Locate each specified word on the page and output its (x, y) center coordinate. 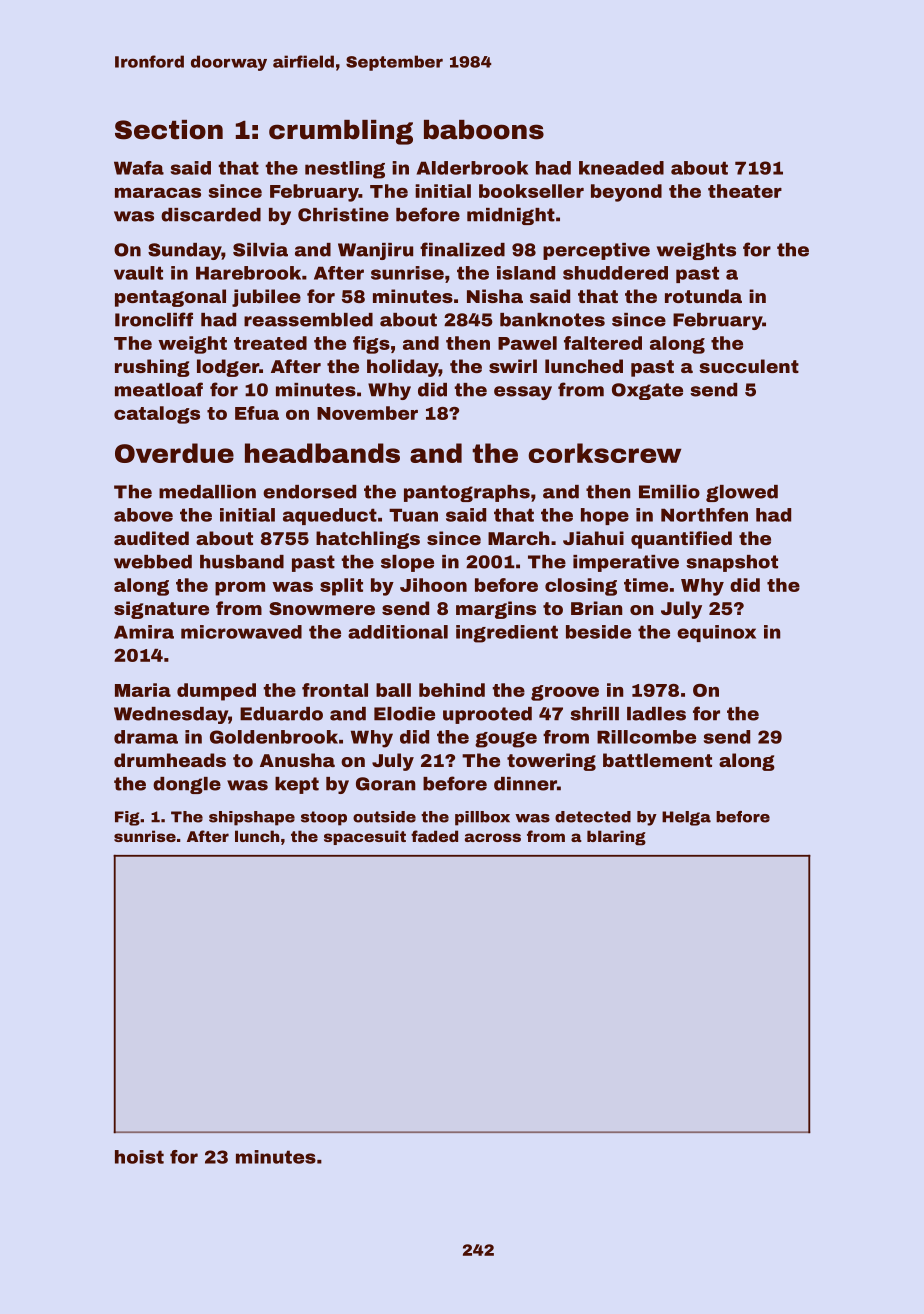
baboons (484, 130)
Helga (686, 818)
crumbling (341, 132)
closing (581, 587)
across (493, 837)
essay (523, 393)
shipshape (252, 818)
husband (242, 562)
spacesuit (365, 837)
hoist (139, 1157)
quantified (681, 540)
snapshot (732, 563)
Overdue (174, 453)
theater (745, 191)
